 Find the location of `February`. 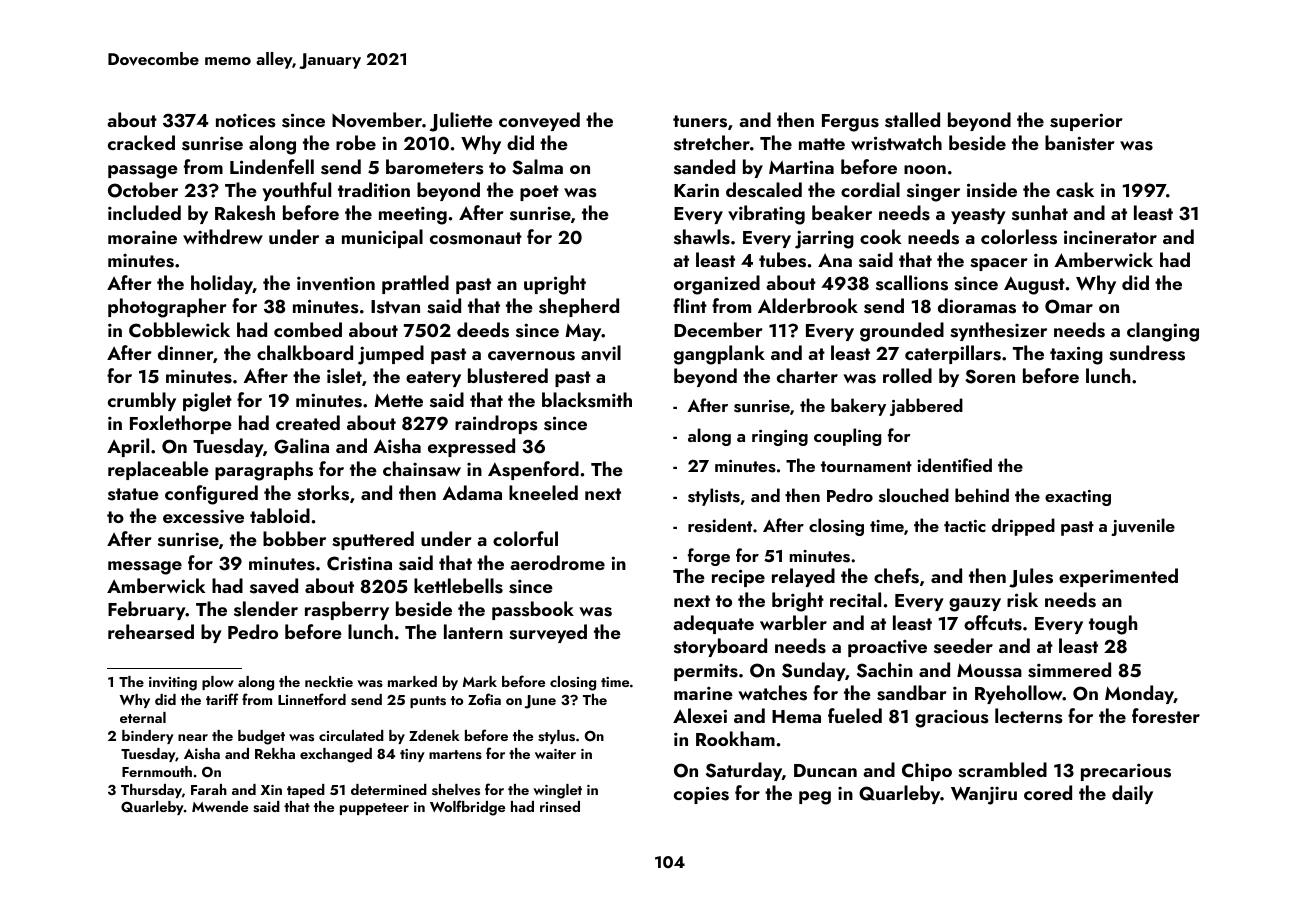

February is located at coordinates (147, 610).
